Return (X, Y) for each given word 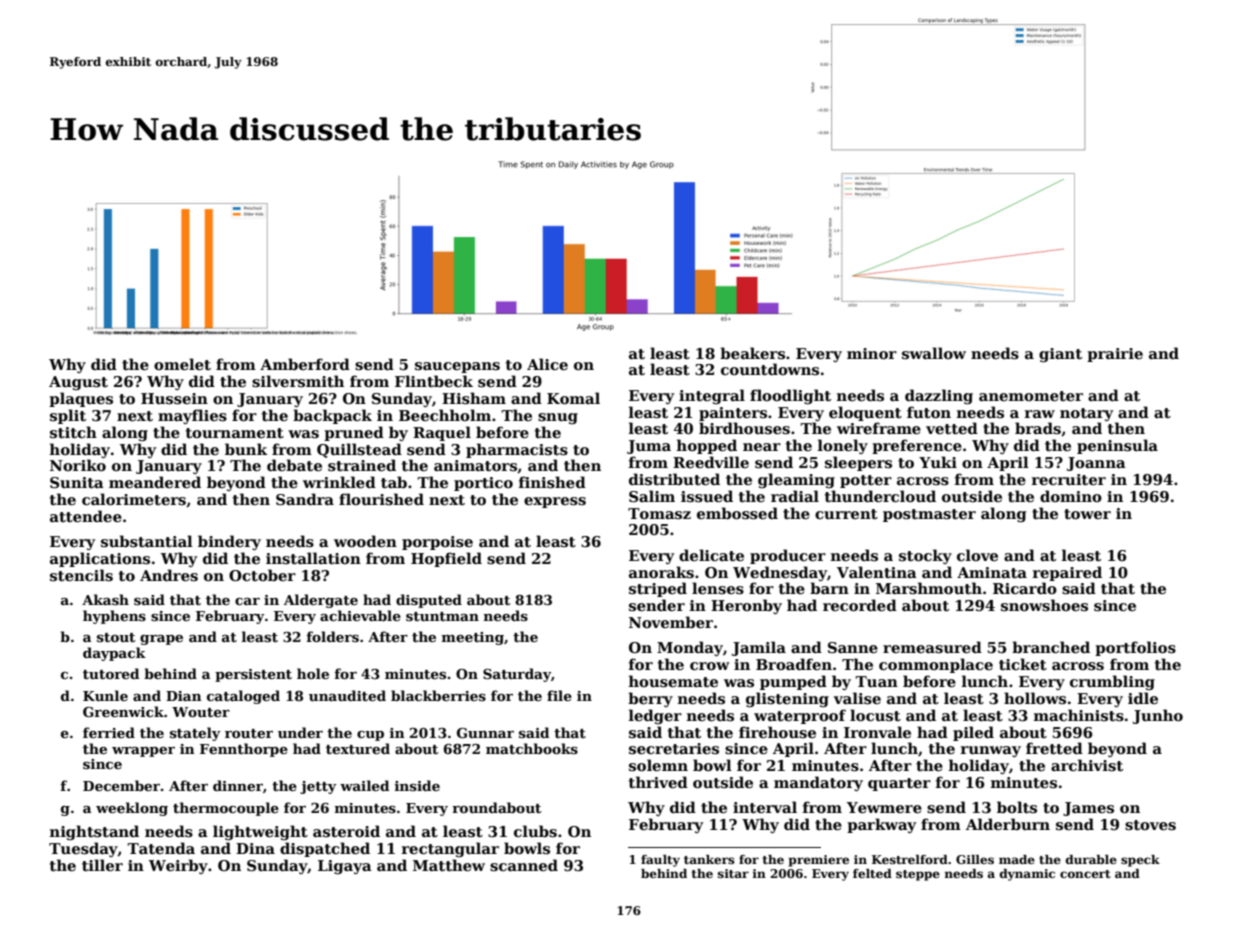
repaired (1067, 573)
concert (1085, 874)
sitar (733, 873)
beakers (752, 353)
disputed (429, 601)
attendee (86, 516)
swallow (934, 353)
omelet (182, 364)
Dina (255, 848)
